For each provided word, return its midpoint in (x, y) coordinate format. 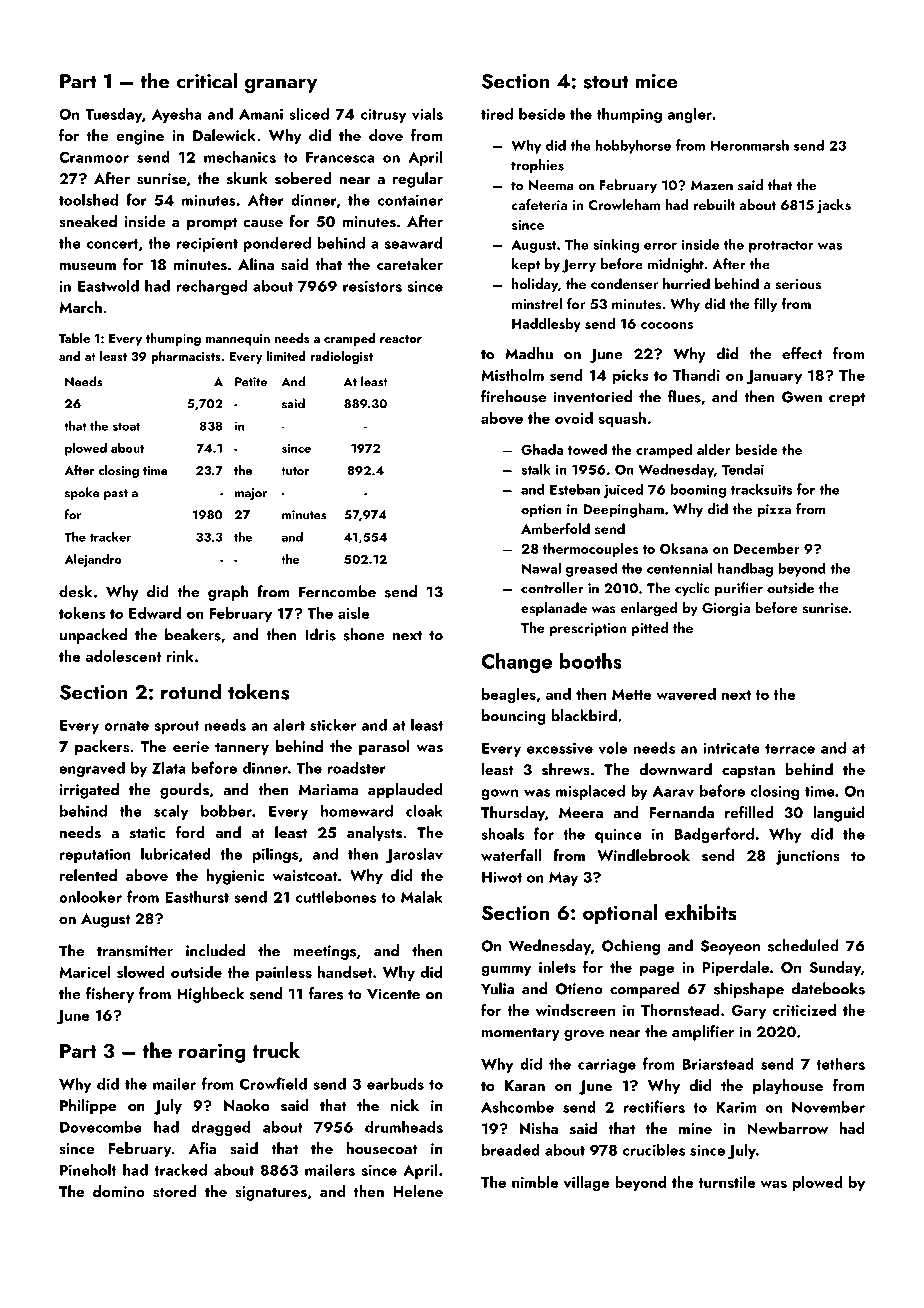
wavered (686, 694)
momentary (521, 1034)
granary (280, 85)
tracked (181, 1169)
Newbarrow (787, 1128)
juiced (623, 490)
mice (656, 81)
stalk (536, 469)
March (80, 307)
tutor (295, 471)
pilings (275, 855)
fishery (110, 995)
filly (765, 305)
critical (206, 80)
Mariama (328, 789)
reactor (401, 339)
